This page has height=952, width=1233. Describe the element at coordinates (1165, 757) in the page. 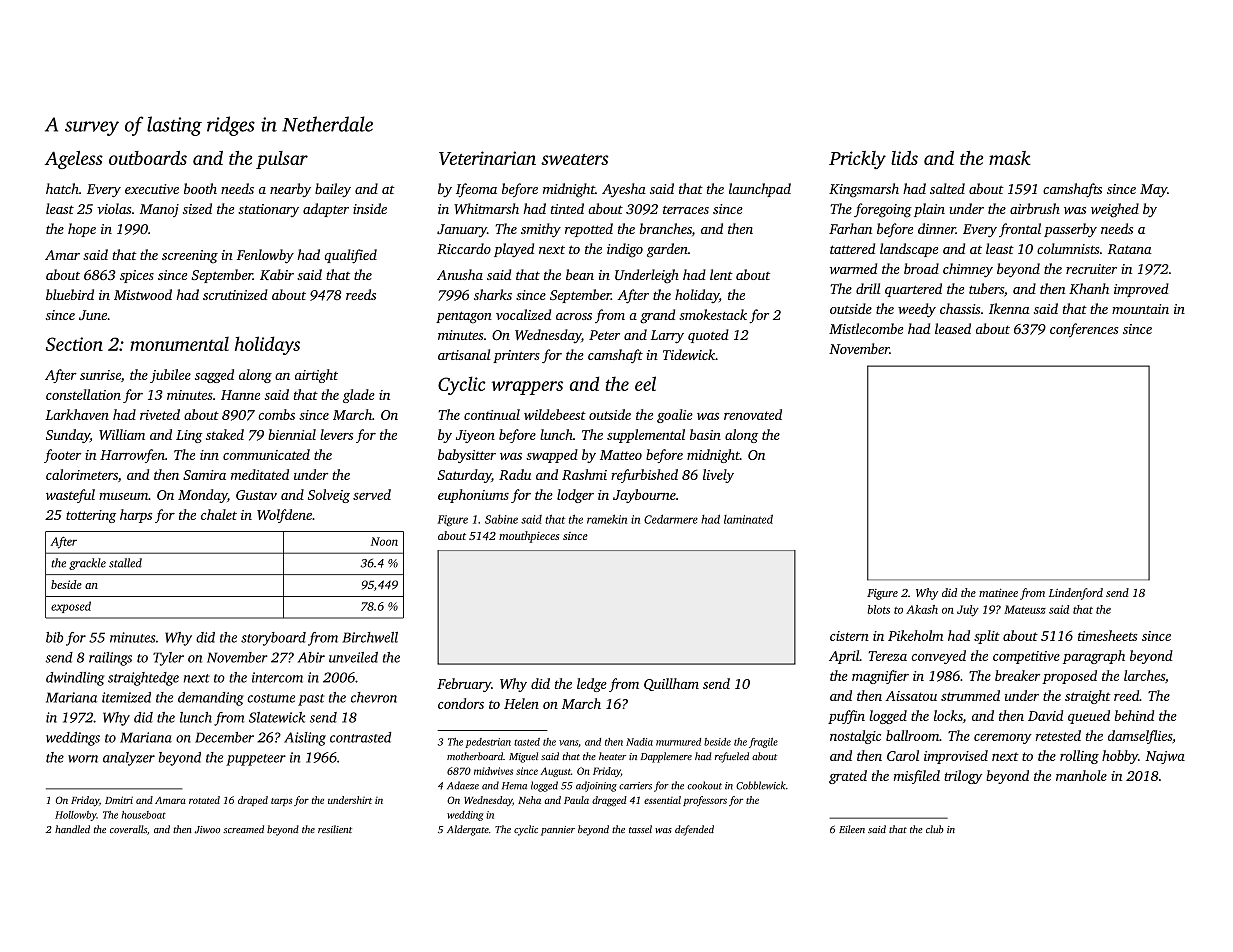

I see `Najwa` at that location.
